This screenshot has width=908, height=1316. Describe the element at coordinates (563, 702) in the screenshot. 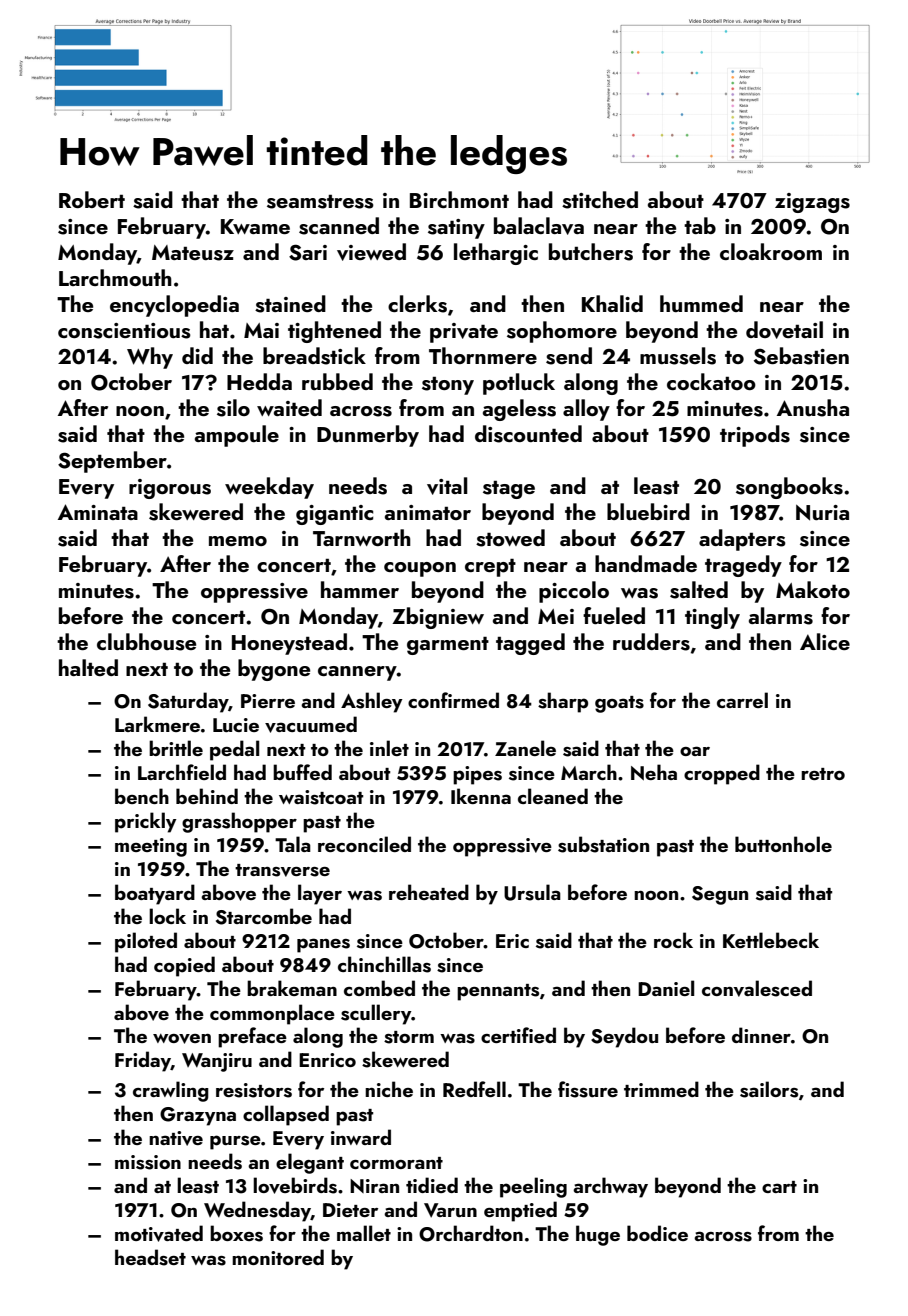

I see `sharp` at that location.
